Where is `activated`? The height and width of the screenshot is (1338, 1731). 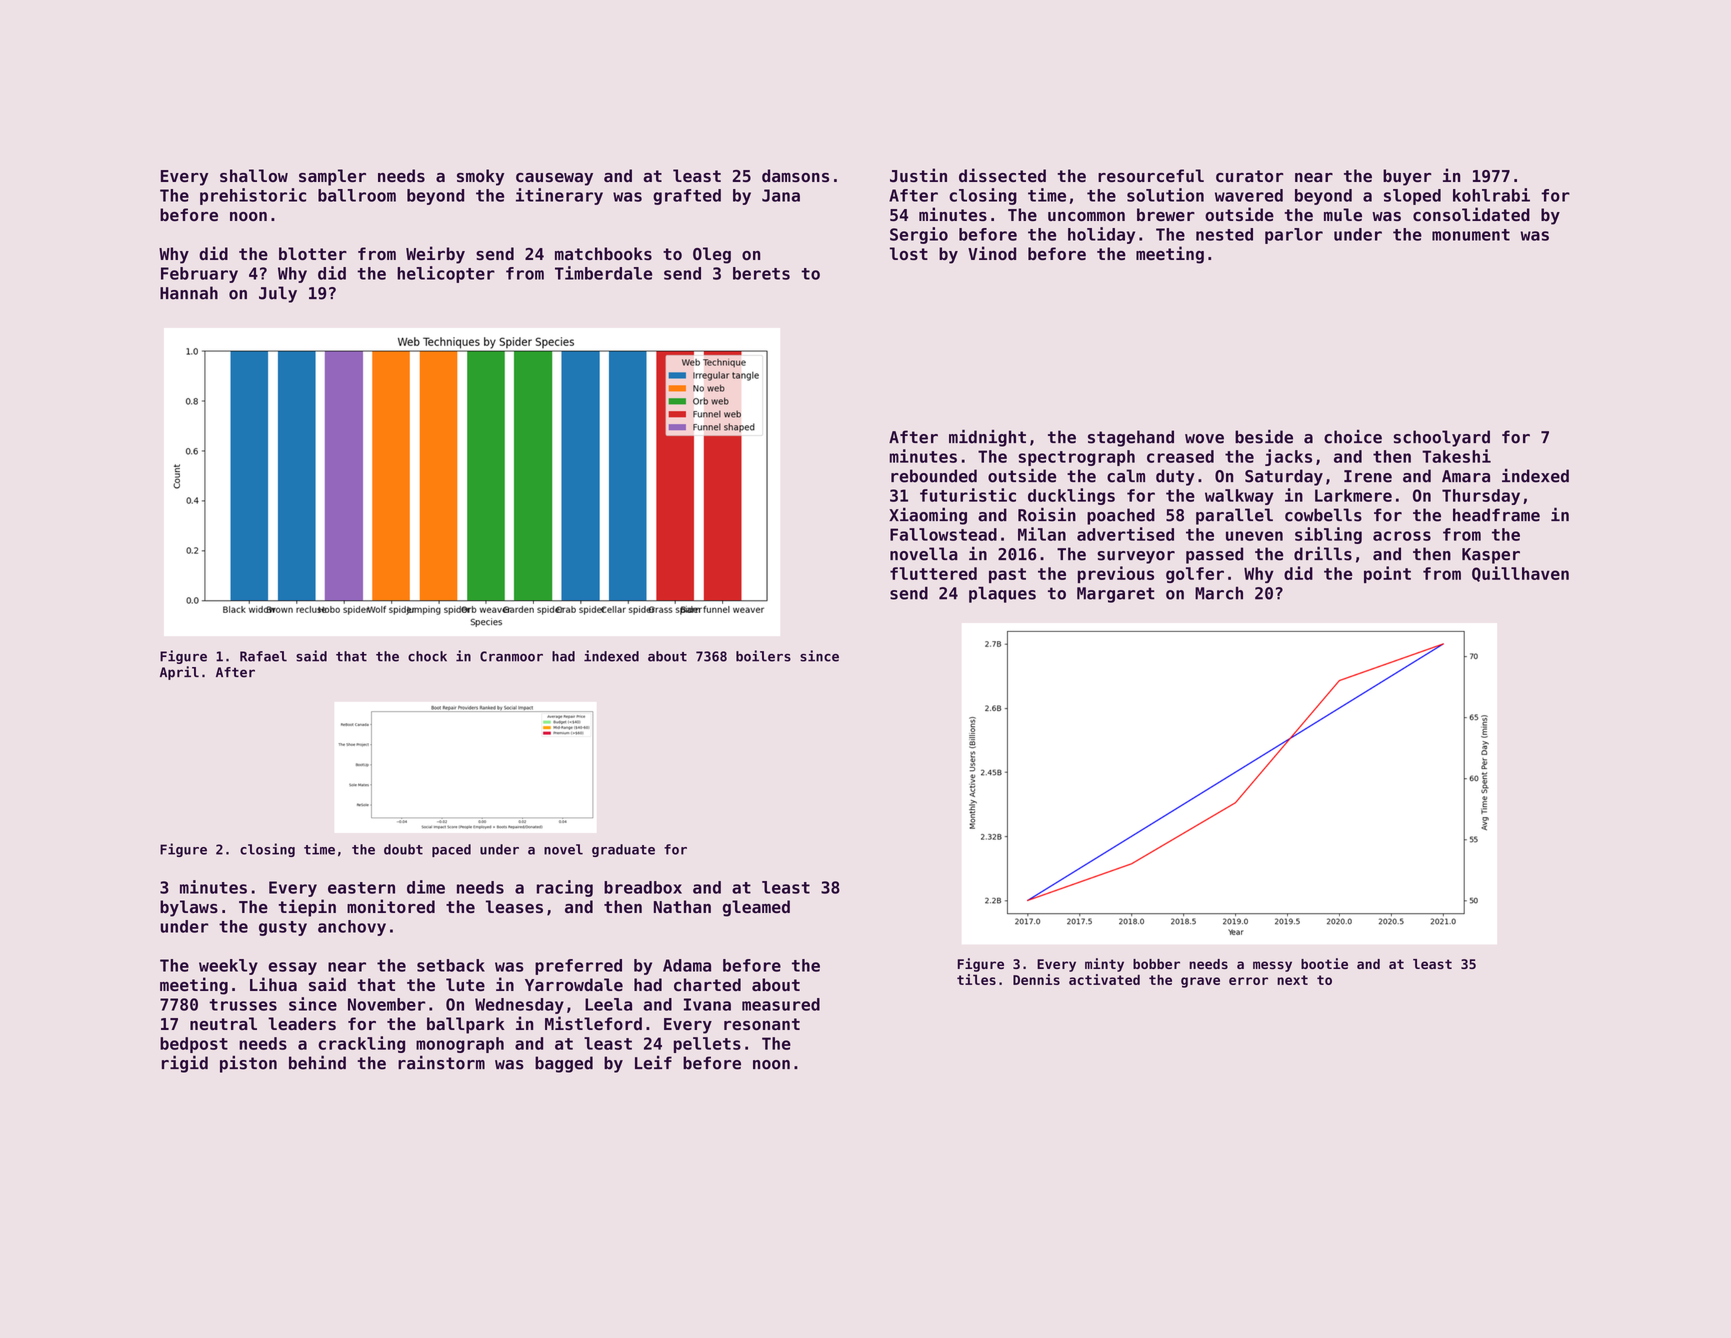
activated is located at coordinates (1104, 979).
